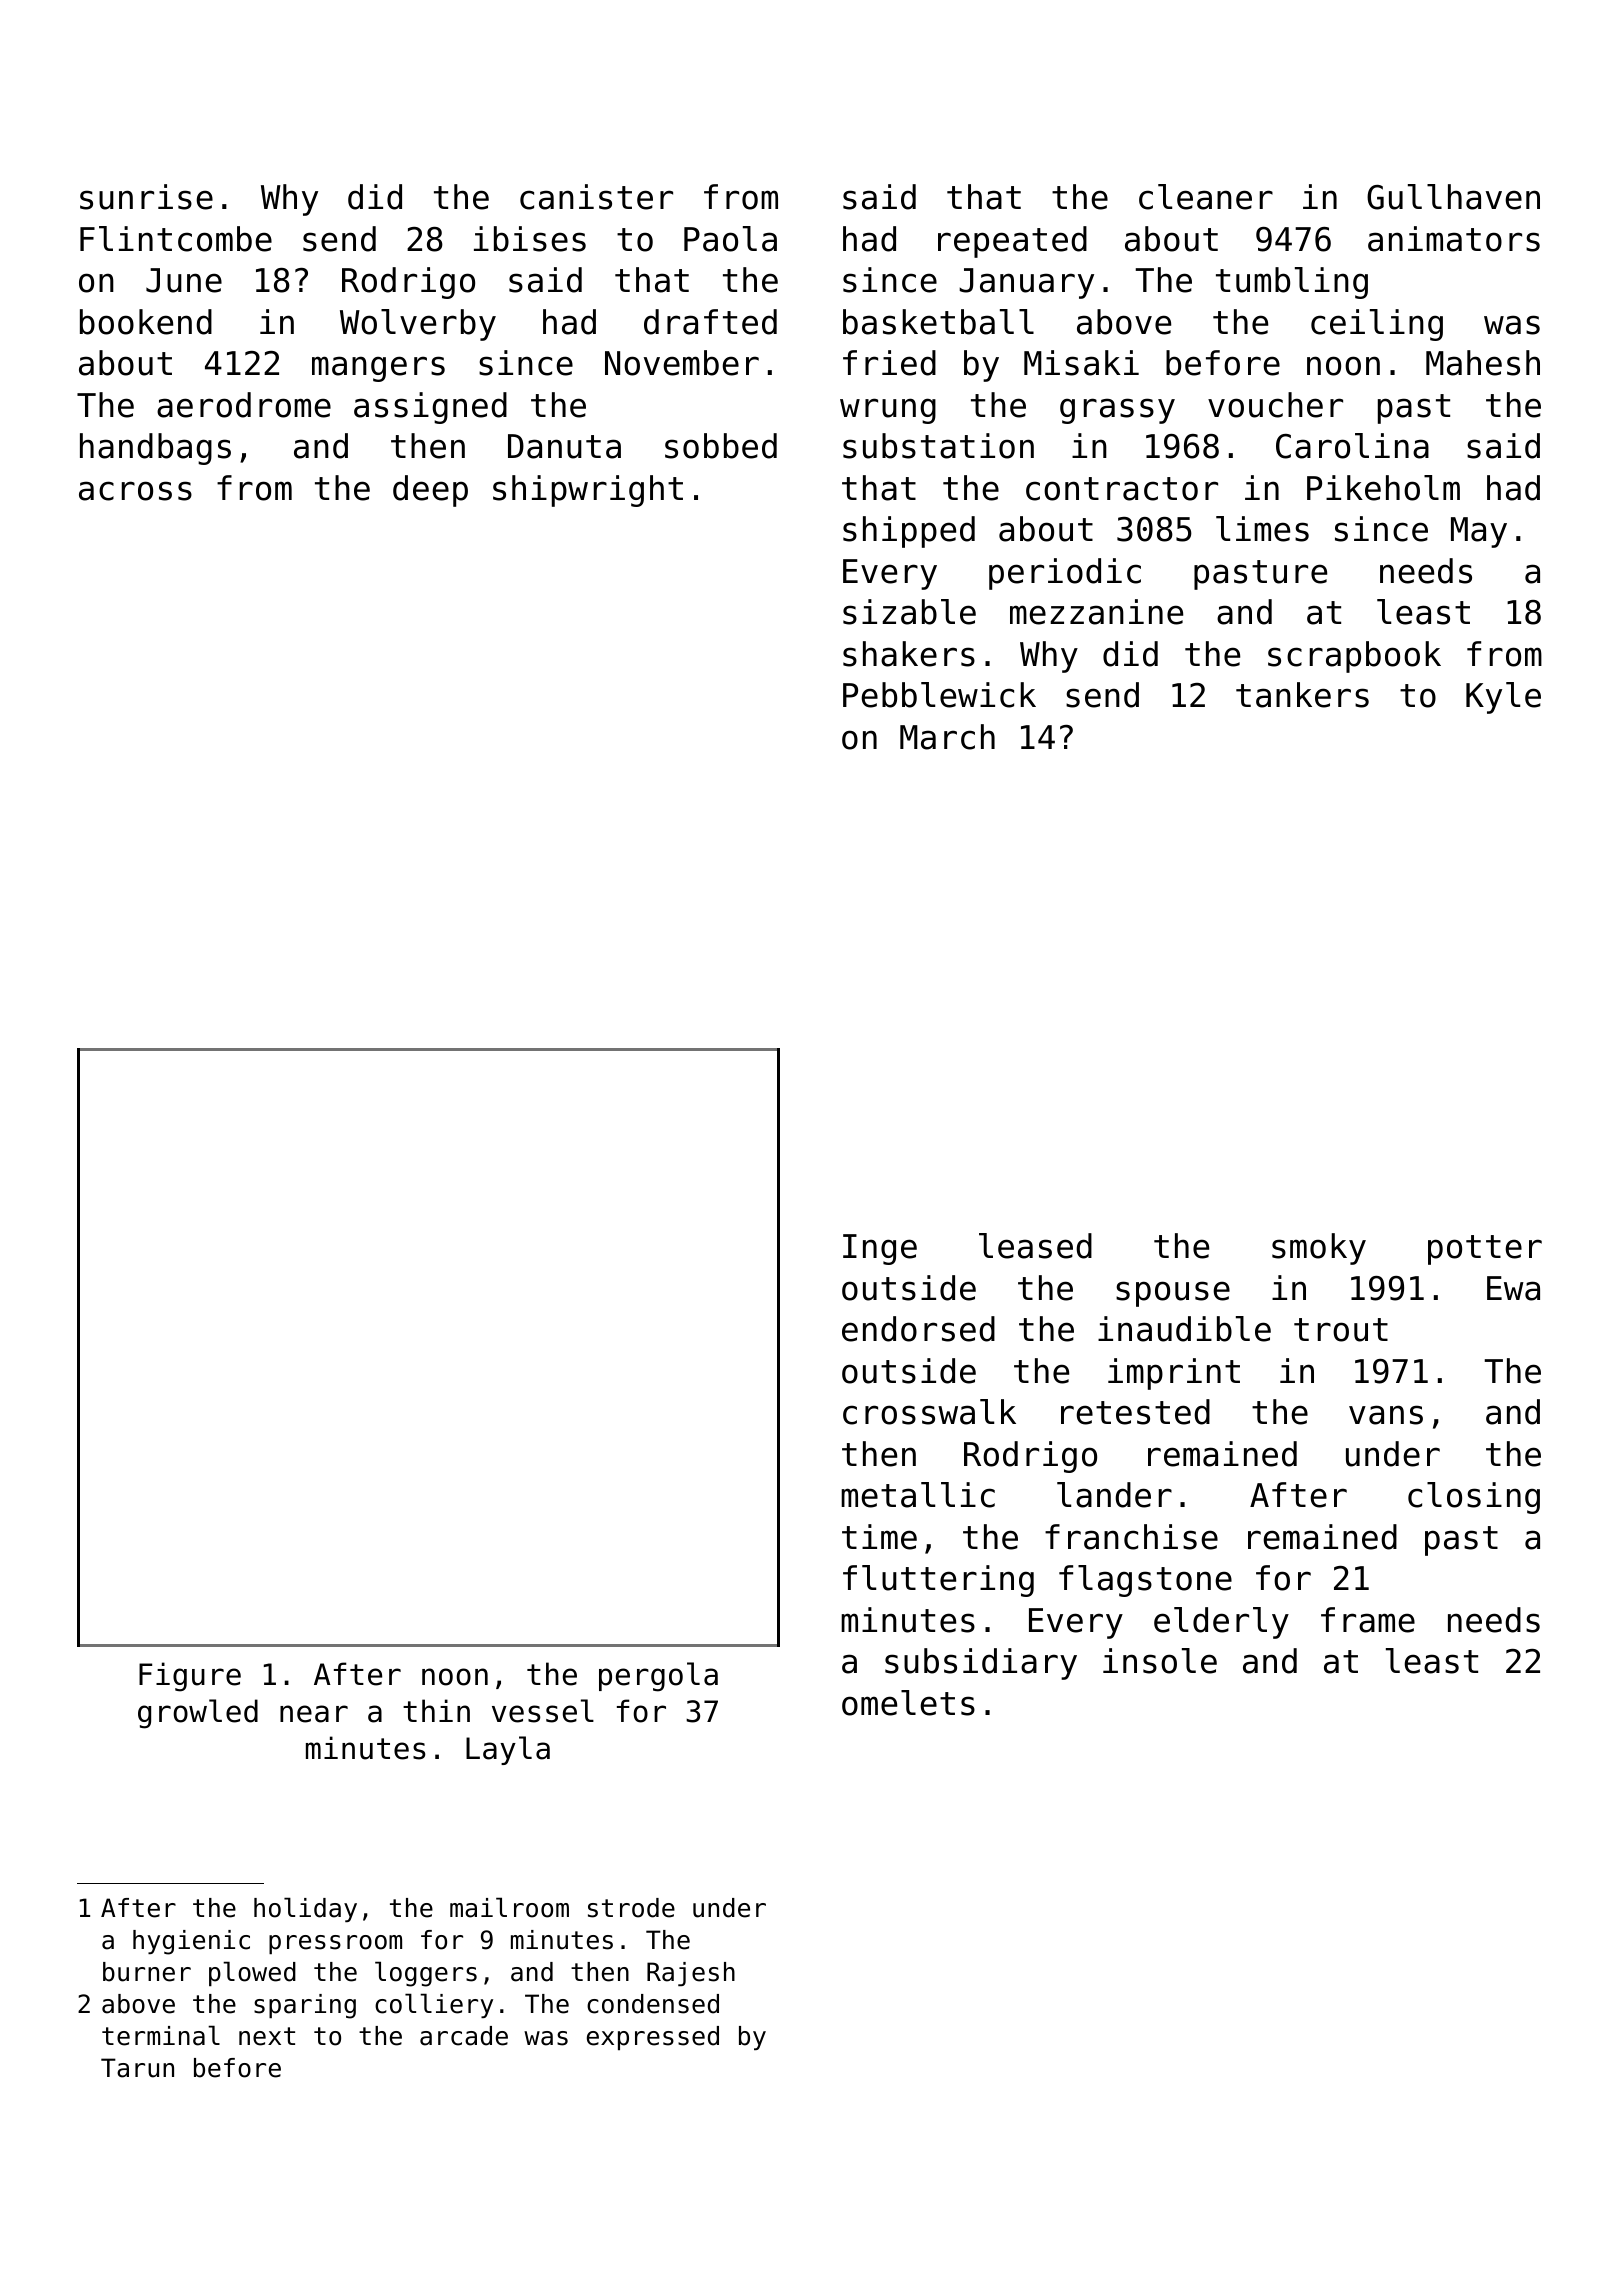 The width and height of the page is (1620, 2292). What do you see at coordinates (1453, 197) in the page?
I see `Gullhaven` at bounding box center [1453, 197].
